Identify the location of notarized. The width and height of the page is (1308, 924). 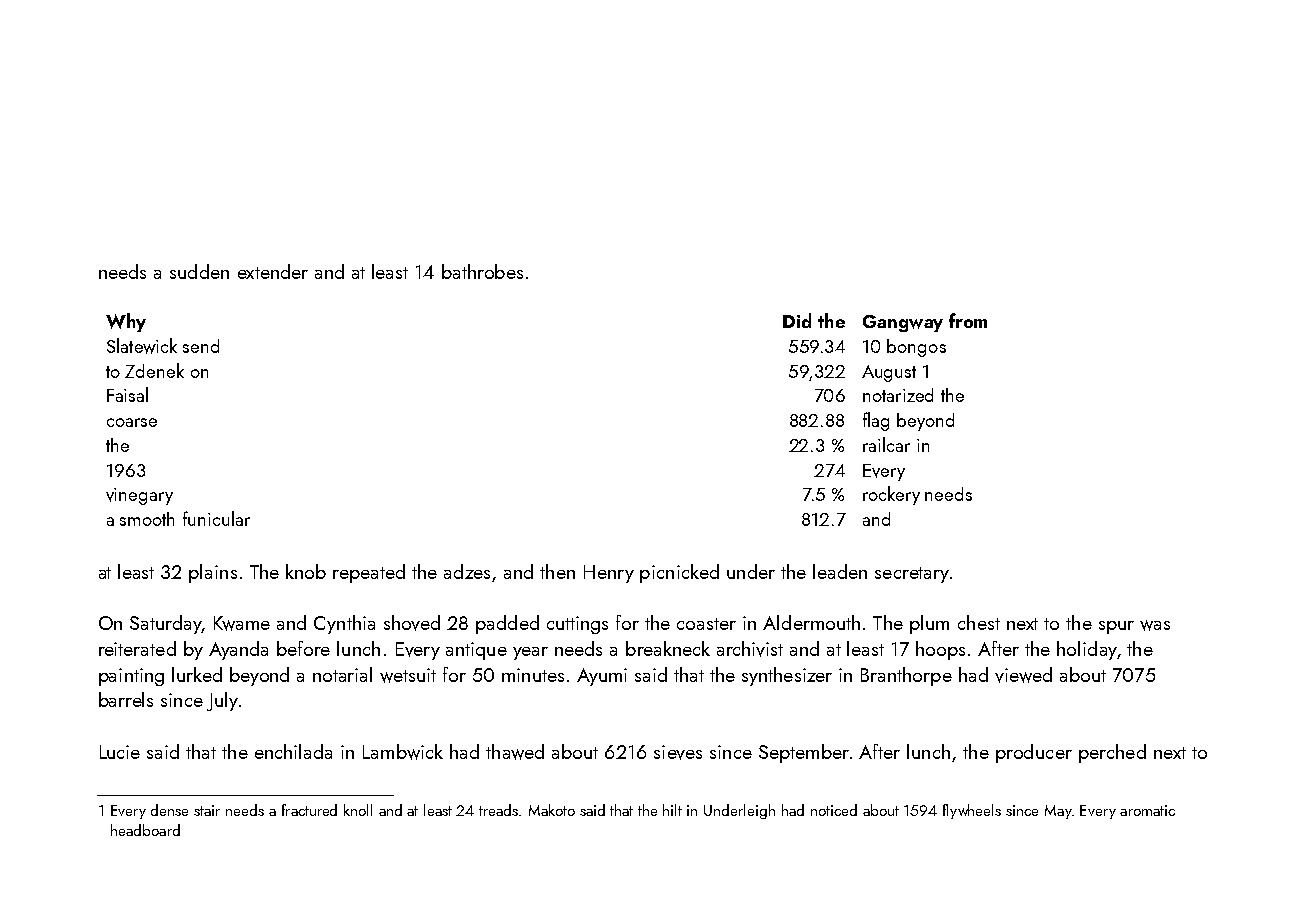
(898, 395).
